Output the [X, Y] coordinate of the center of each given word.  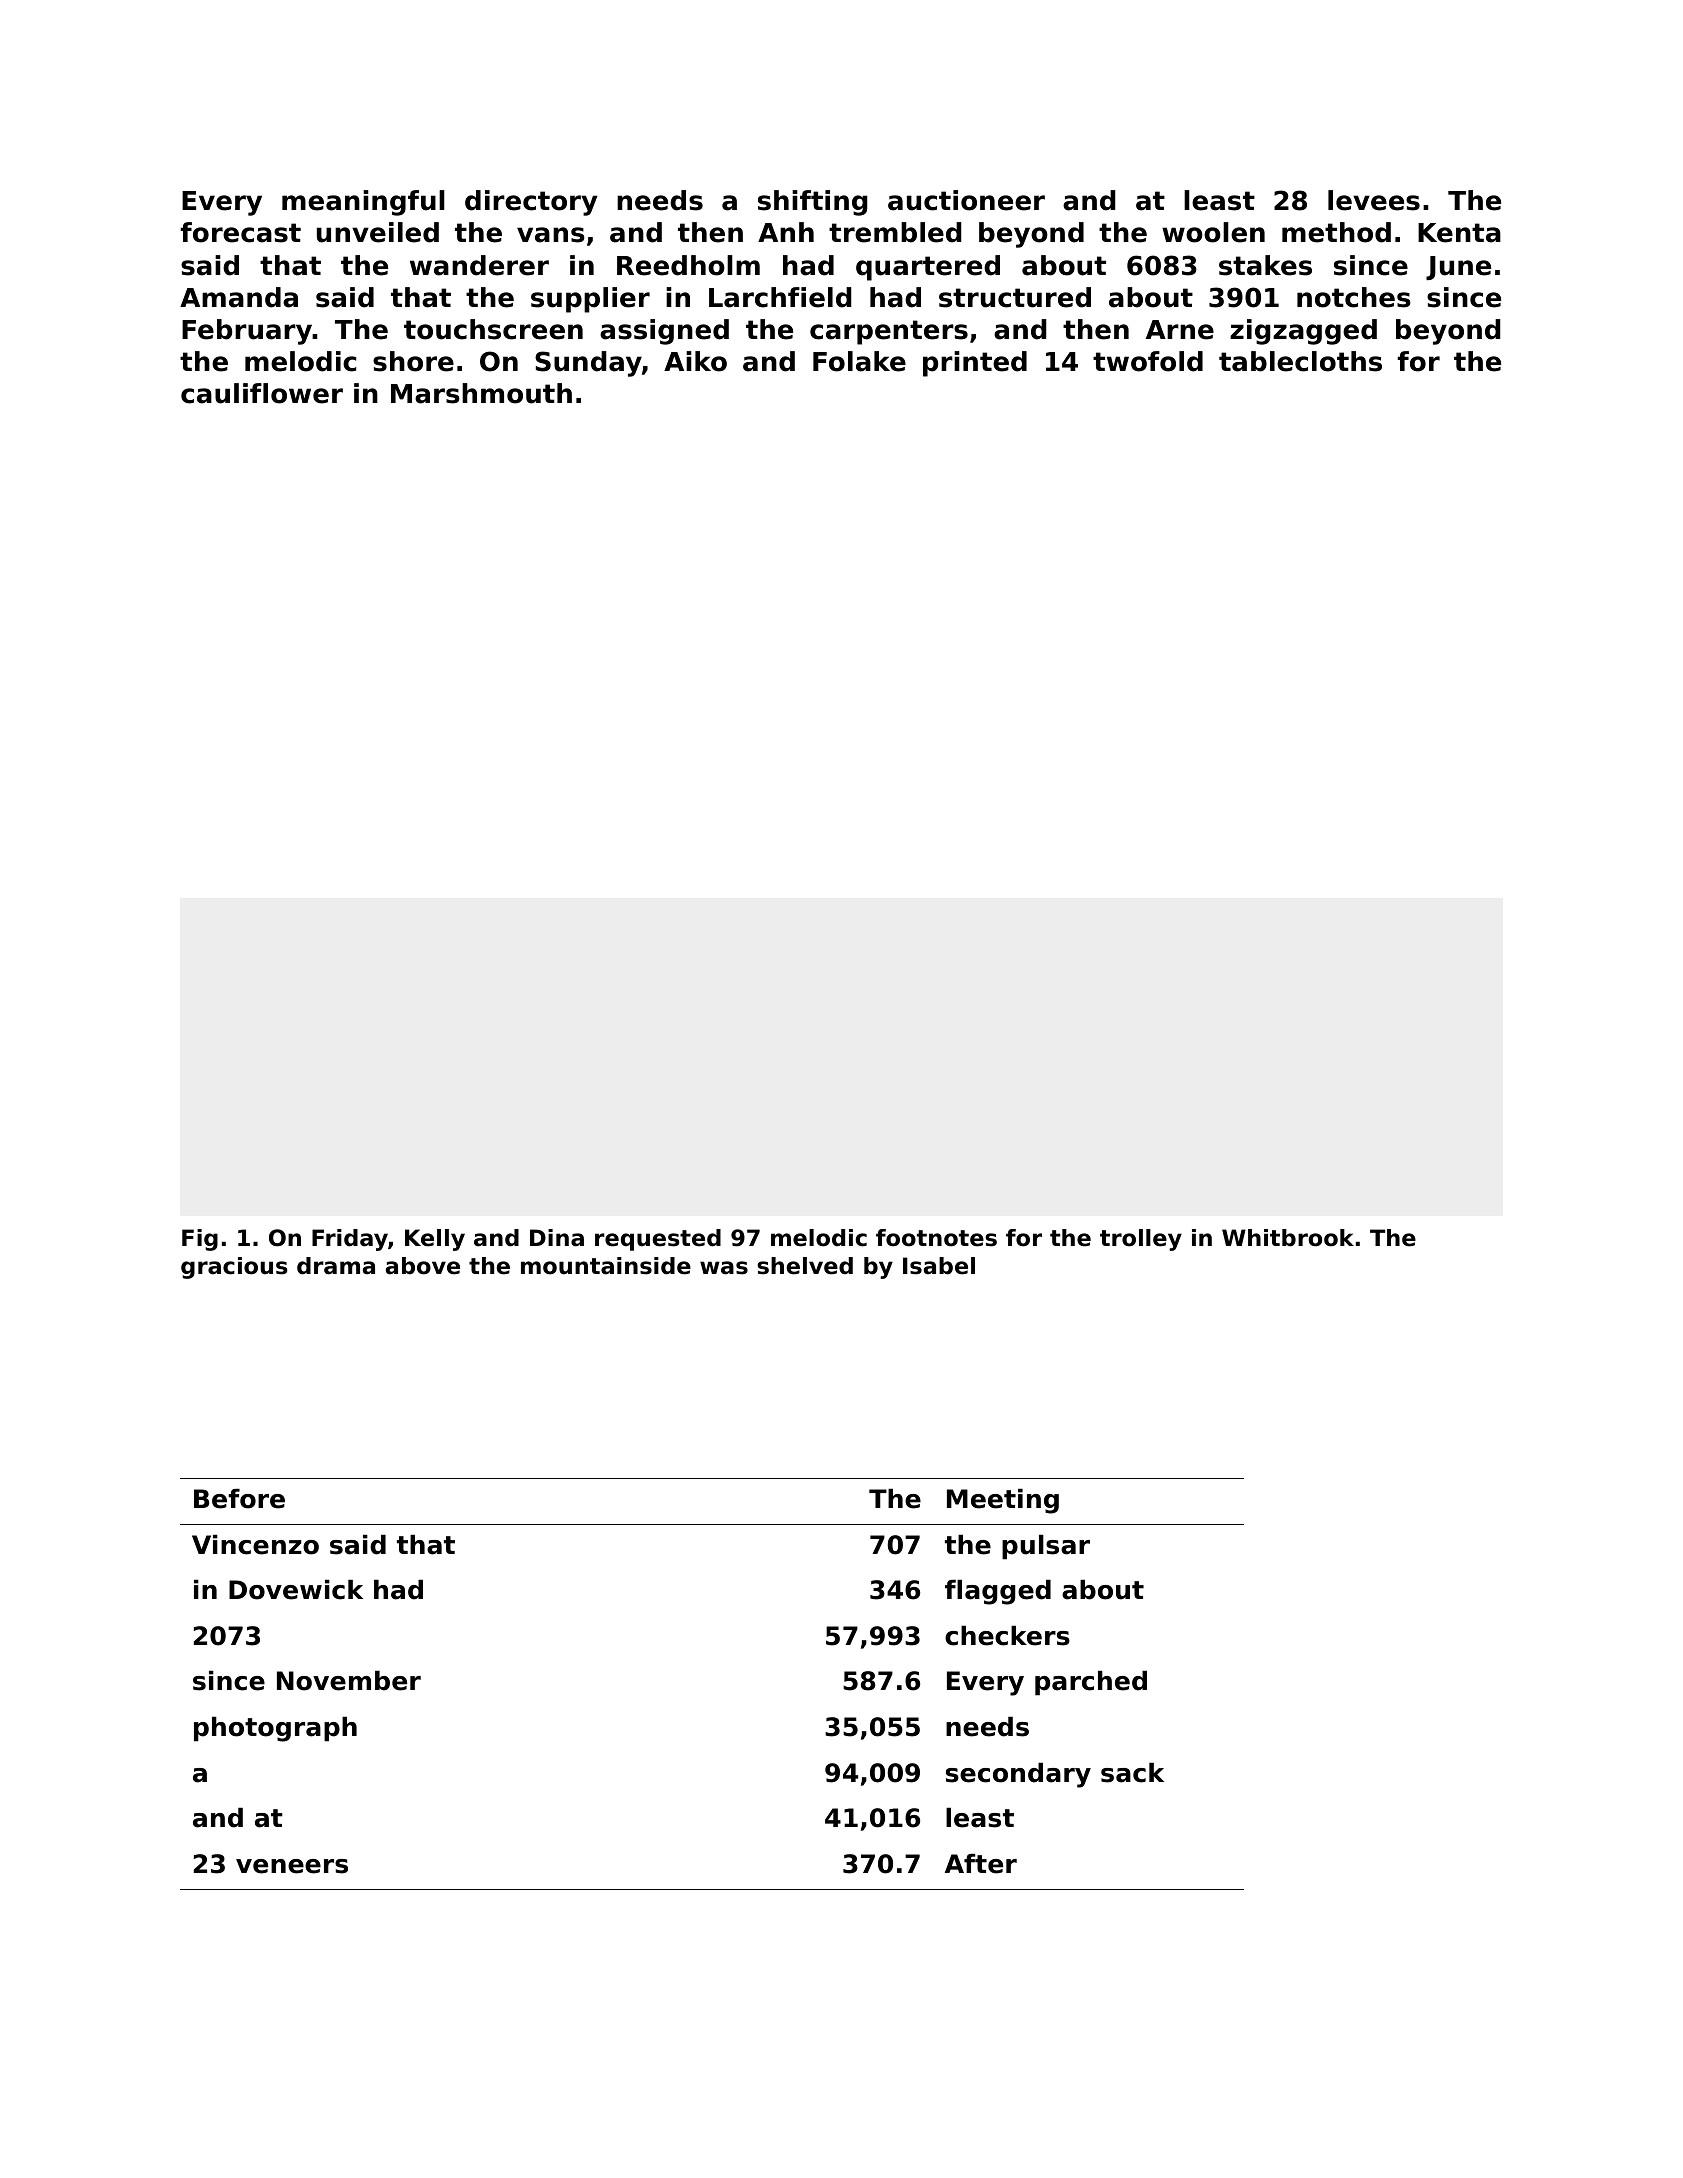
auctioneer [966, 200]
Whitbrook [1288, 1238]
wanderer [479, 265]
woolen [1213, 232]
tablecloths [1300, 361]
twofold [1148, 361]
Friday [350, 1240]
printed [975, 364]
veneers [292, 1866]
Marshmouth [481, 393]
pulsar [1046, 1547]
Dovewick [296, 1589]
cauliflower [262, 393]
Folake [859, 361]
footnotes [936, 1238]
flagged [998, 1592]
